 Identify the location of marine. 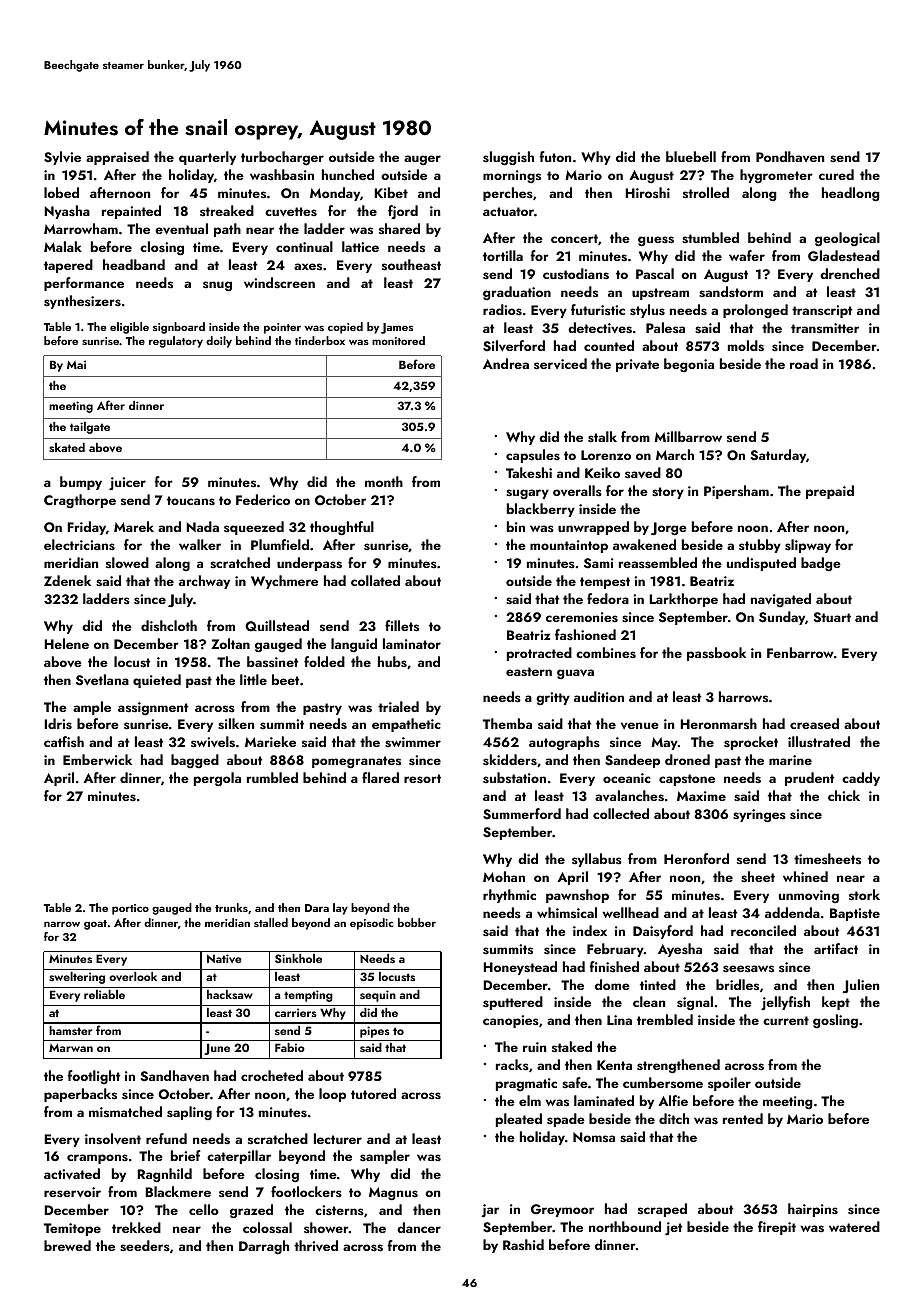
(790, 760).
